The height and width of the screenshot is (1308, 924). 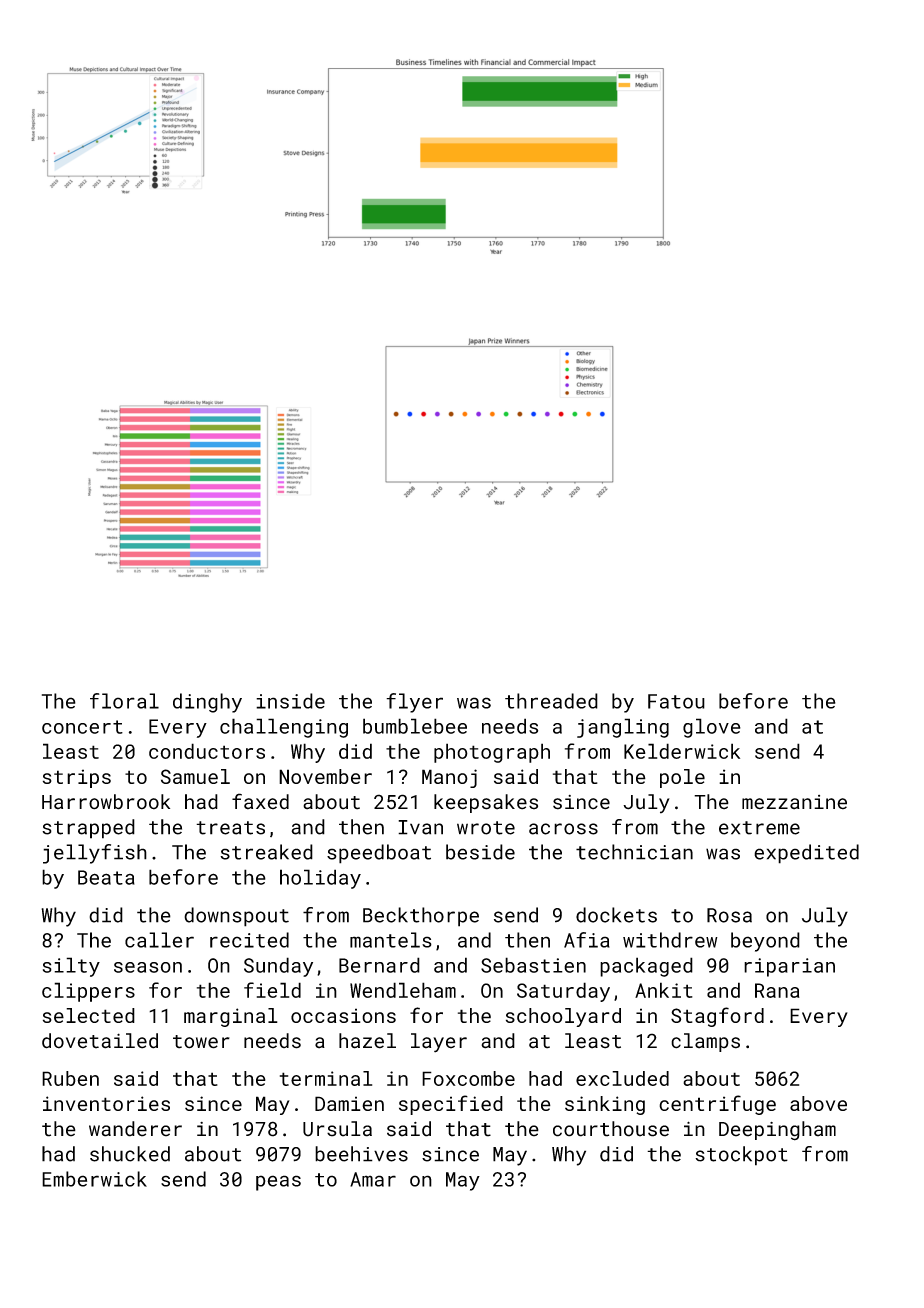 What do you see at coordinates (106, 1103) in the screenshot?
I see `inventories` at bounding box center [106, 1103].
